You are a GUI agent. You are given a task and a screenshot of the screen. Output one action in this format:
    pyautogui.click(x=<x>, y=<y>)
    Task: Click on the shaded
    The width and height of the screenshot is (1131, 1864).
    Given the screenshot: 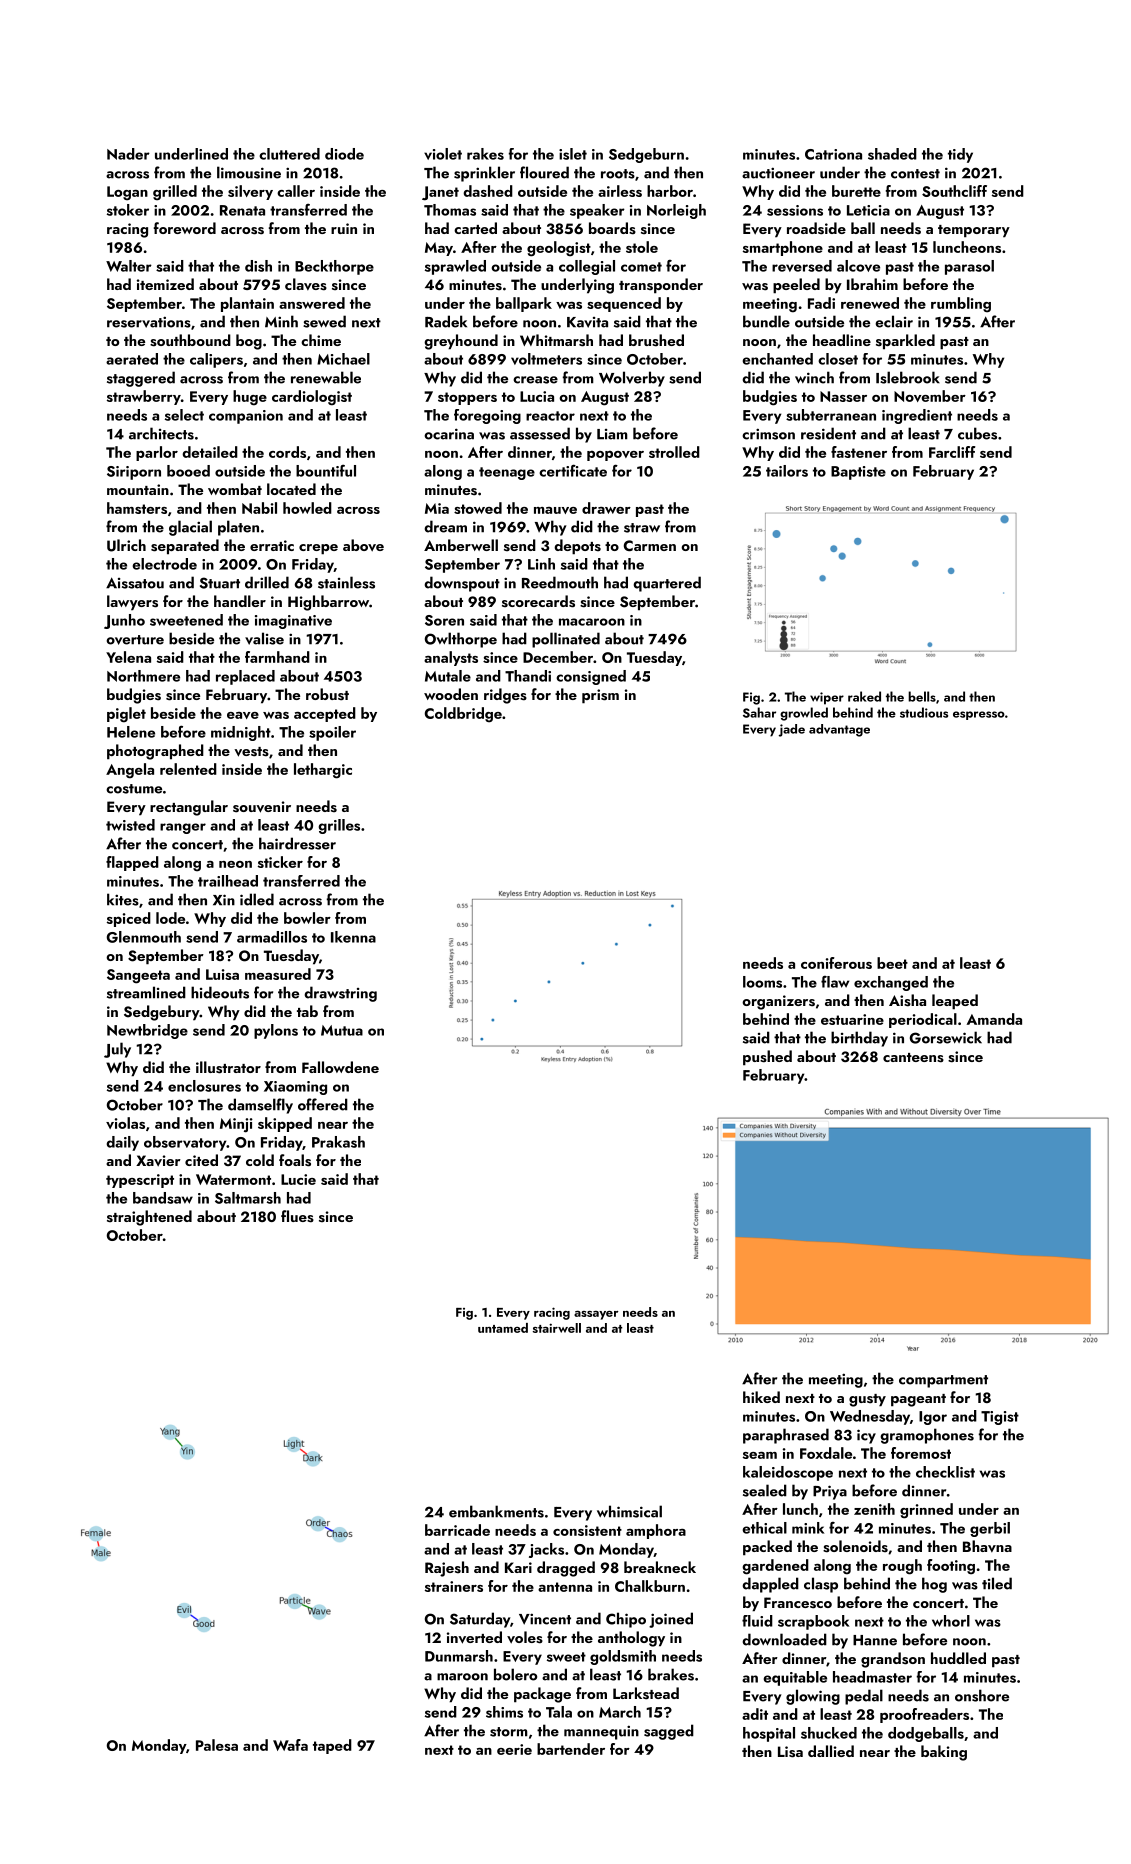 What is the action you would take?
    pyautogui.click(x=892, y=154)
